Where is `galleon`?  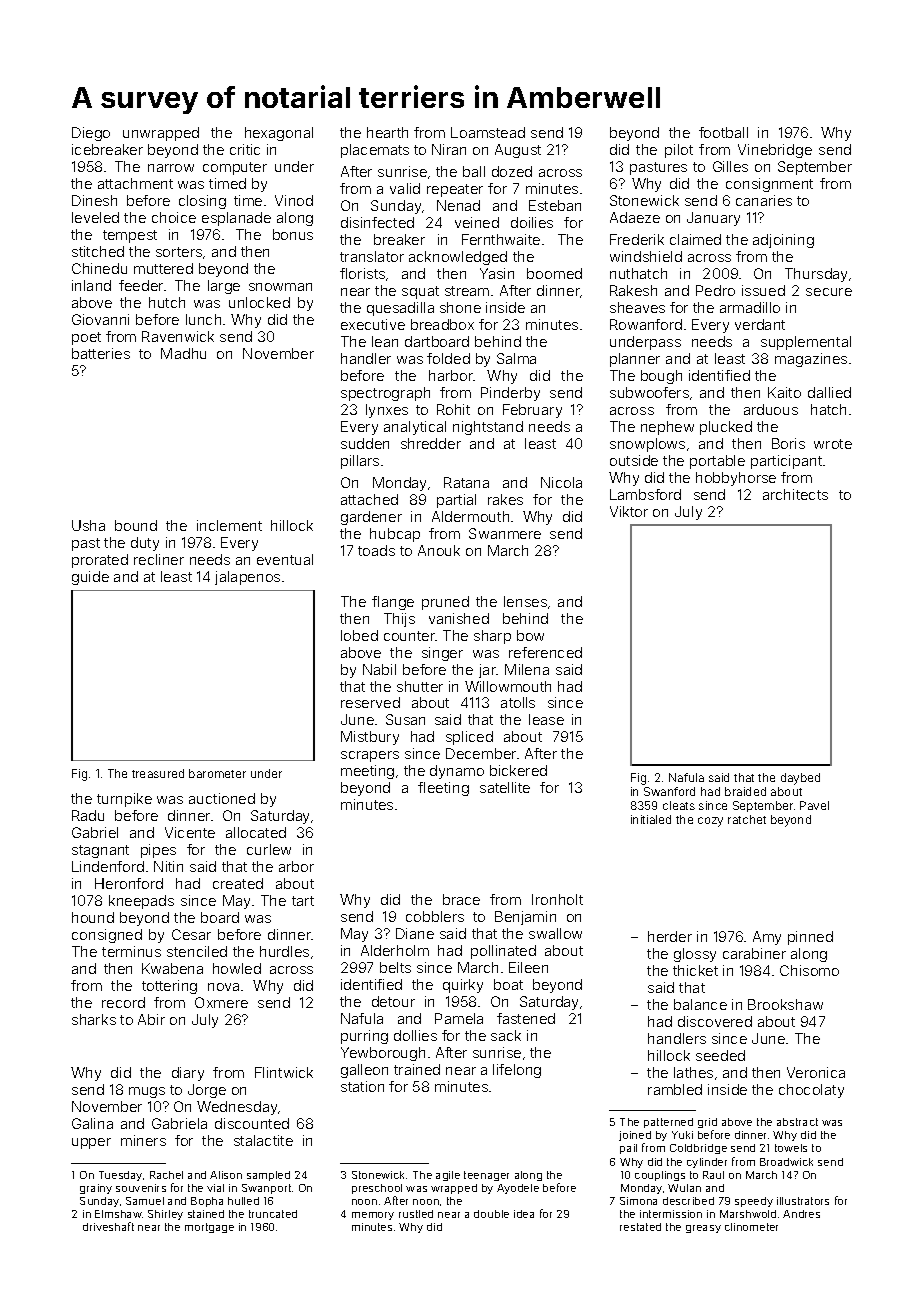 galleon is located at coordinates (364, 1071).
